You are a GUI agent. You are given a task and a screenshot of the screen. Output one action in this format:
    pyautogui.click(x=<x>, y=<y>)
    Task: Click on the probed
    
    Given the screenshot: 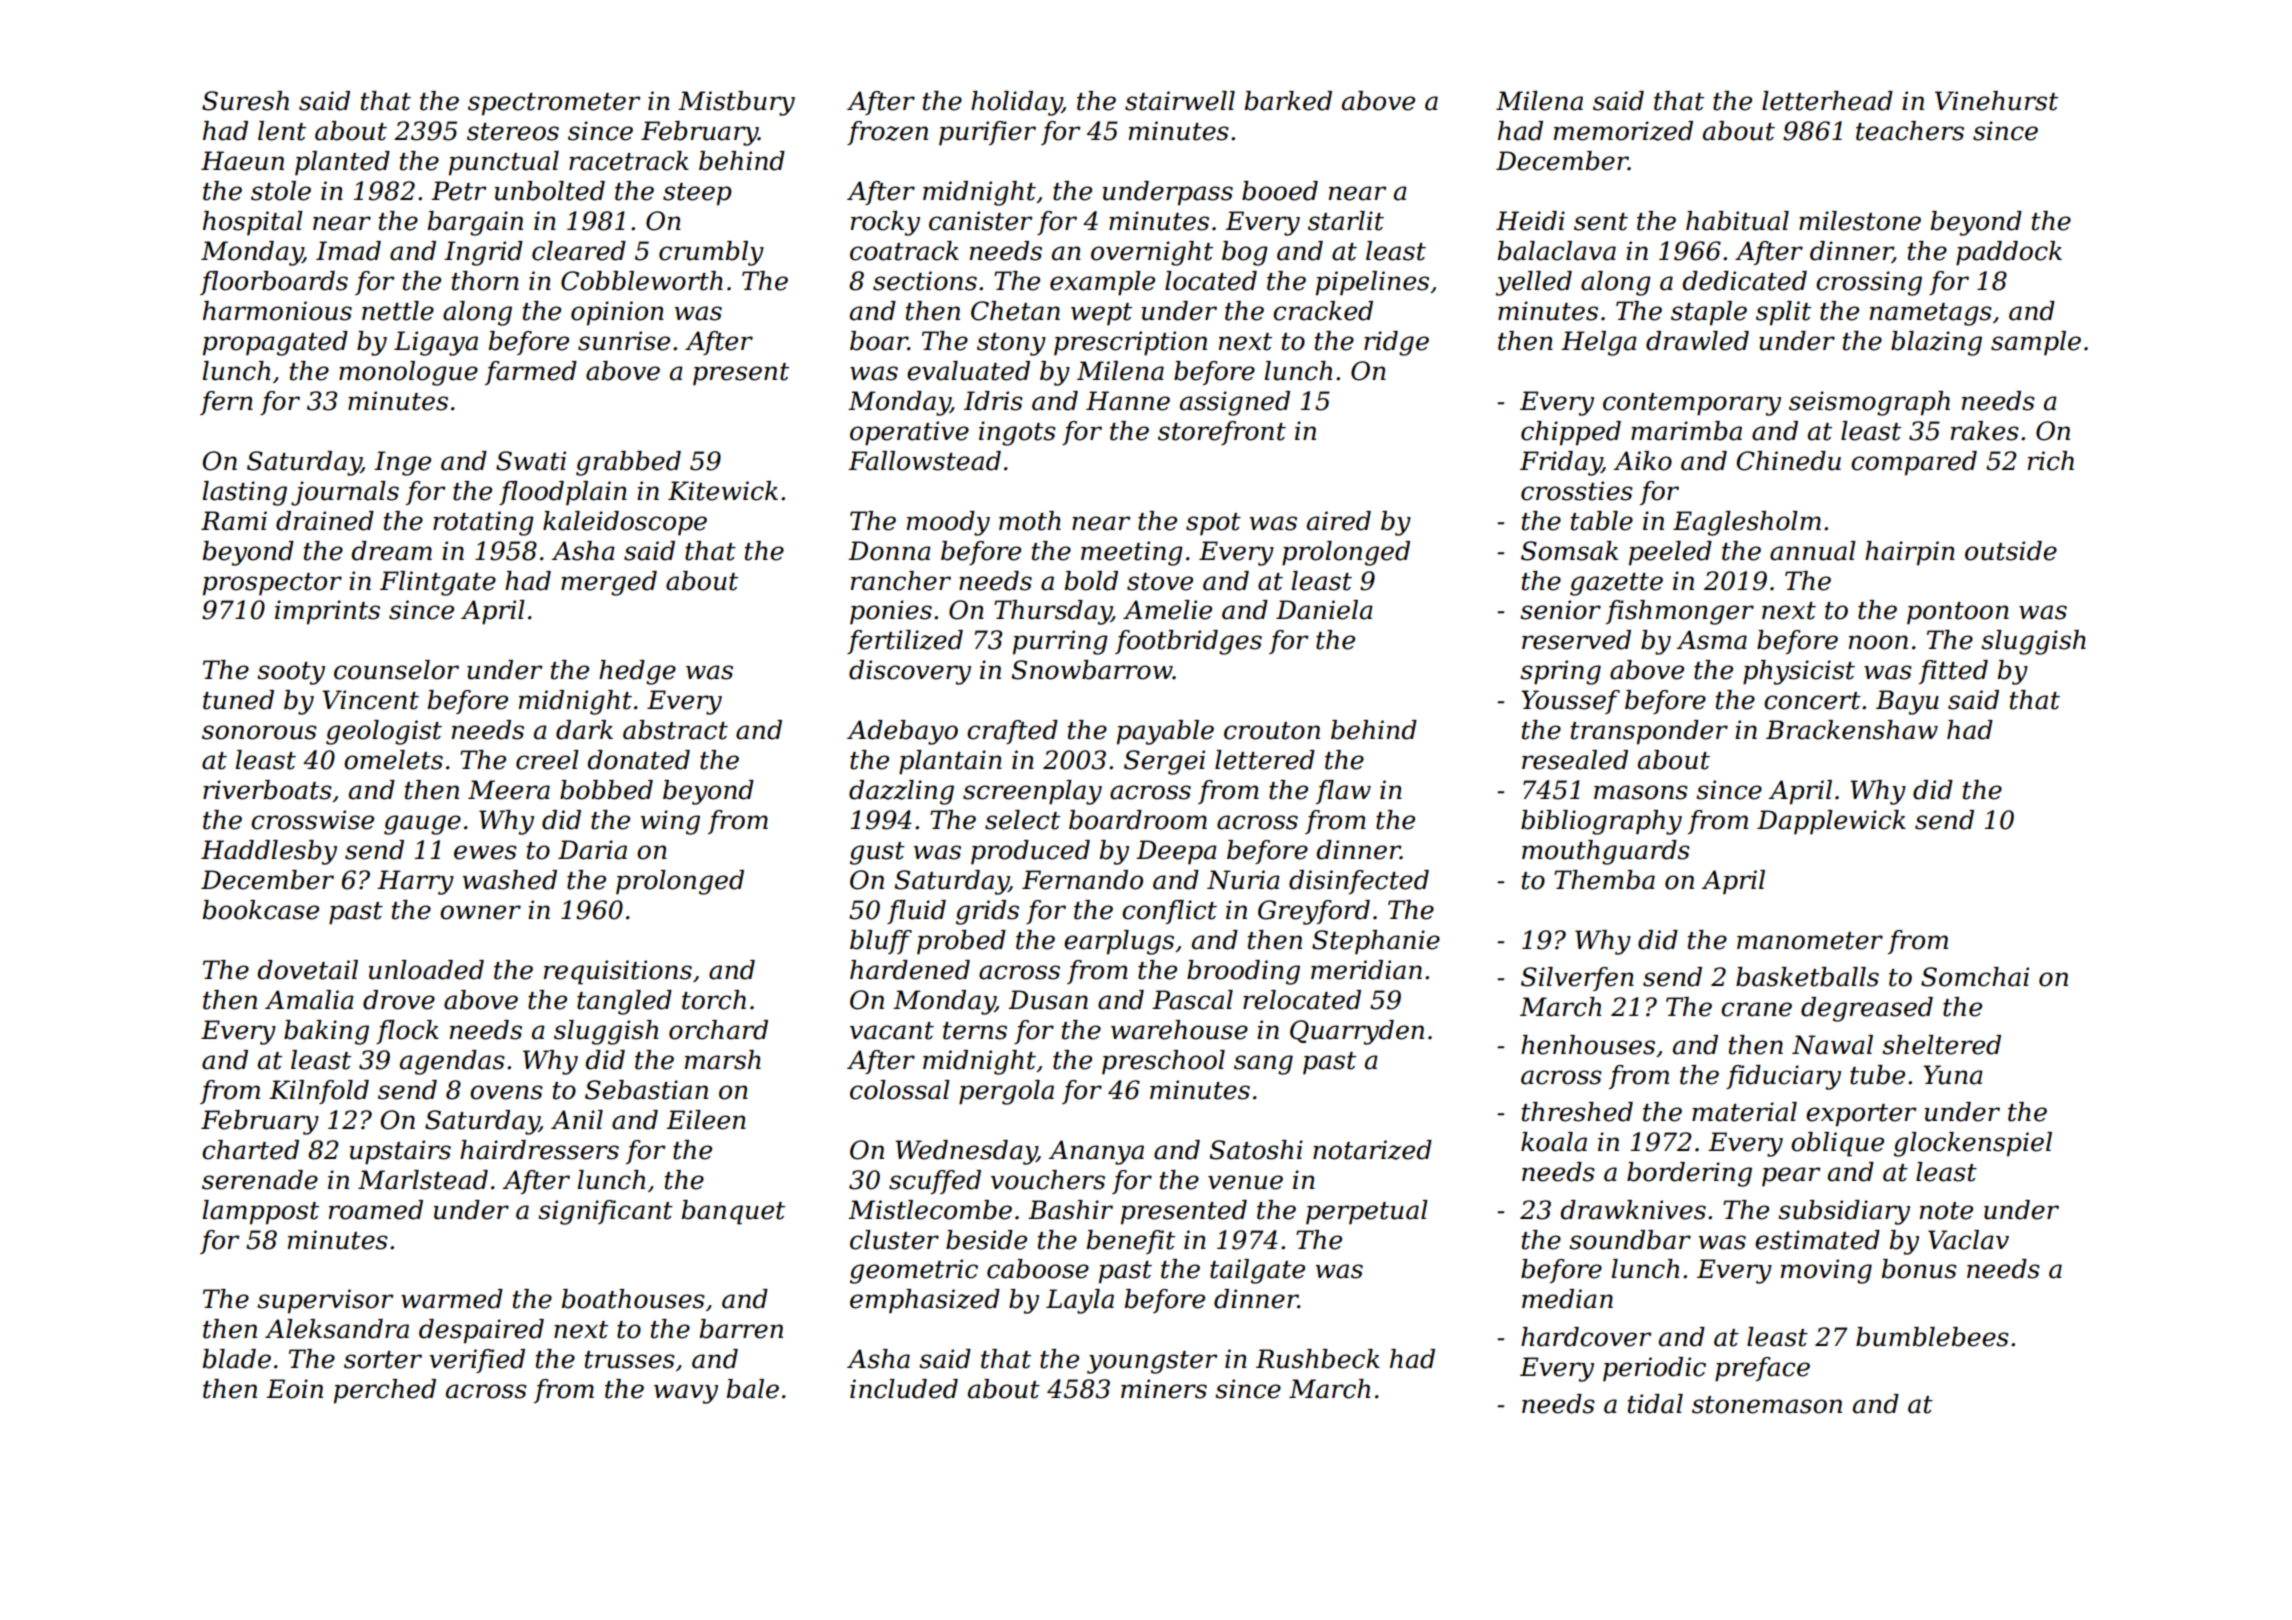 What is the action you would take?
    pyautogui.click(x=961, y=942)
